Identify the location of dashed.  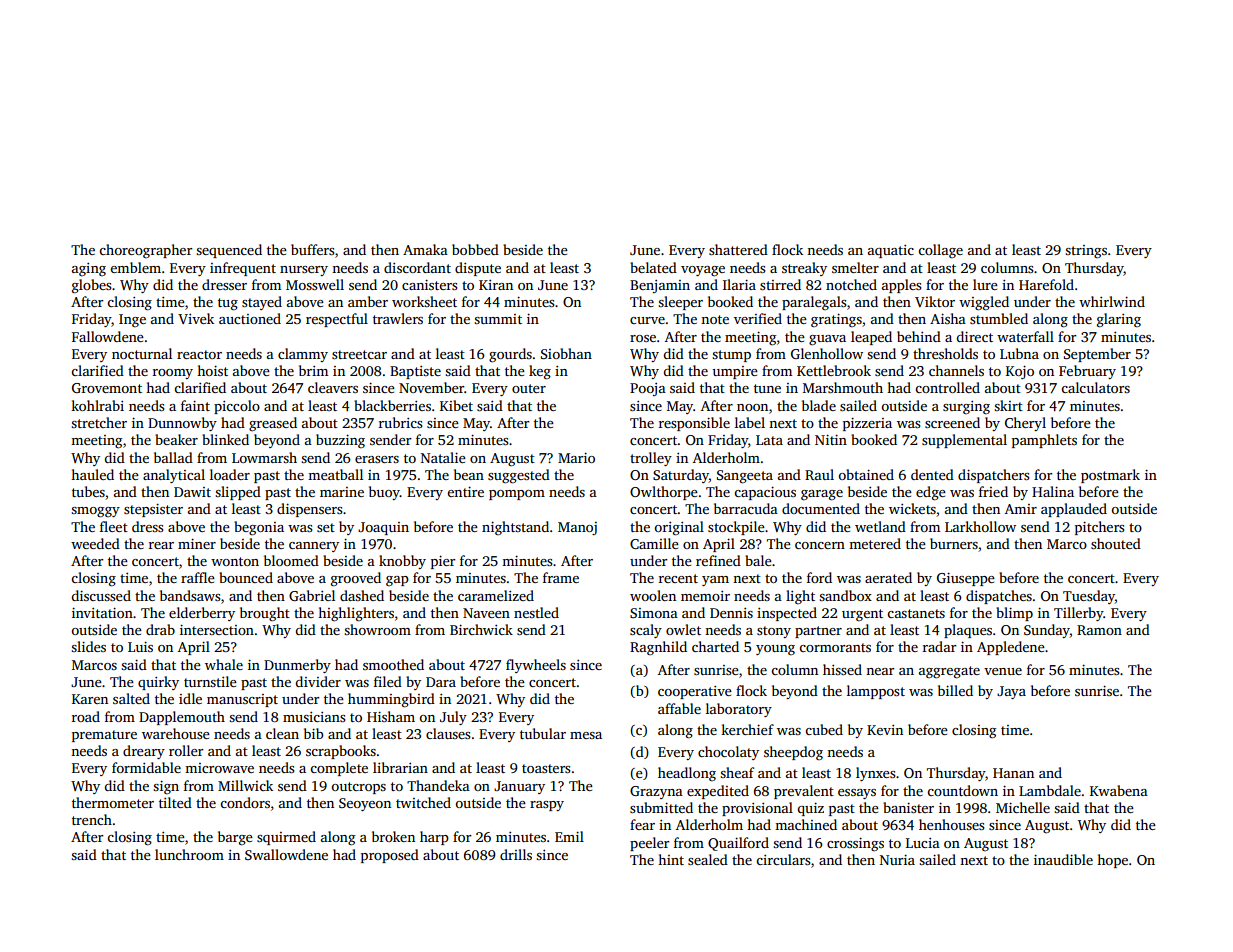
(362, 595).
